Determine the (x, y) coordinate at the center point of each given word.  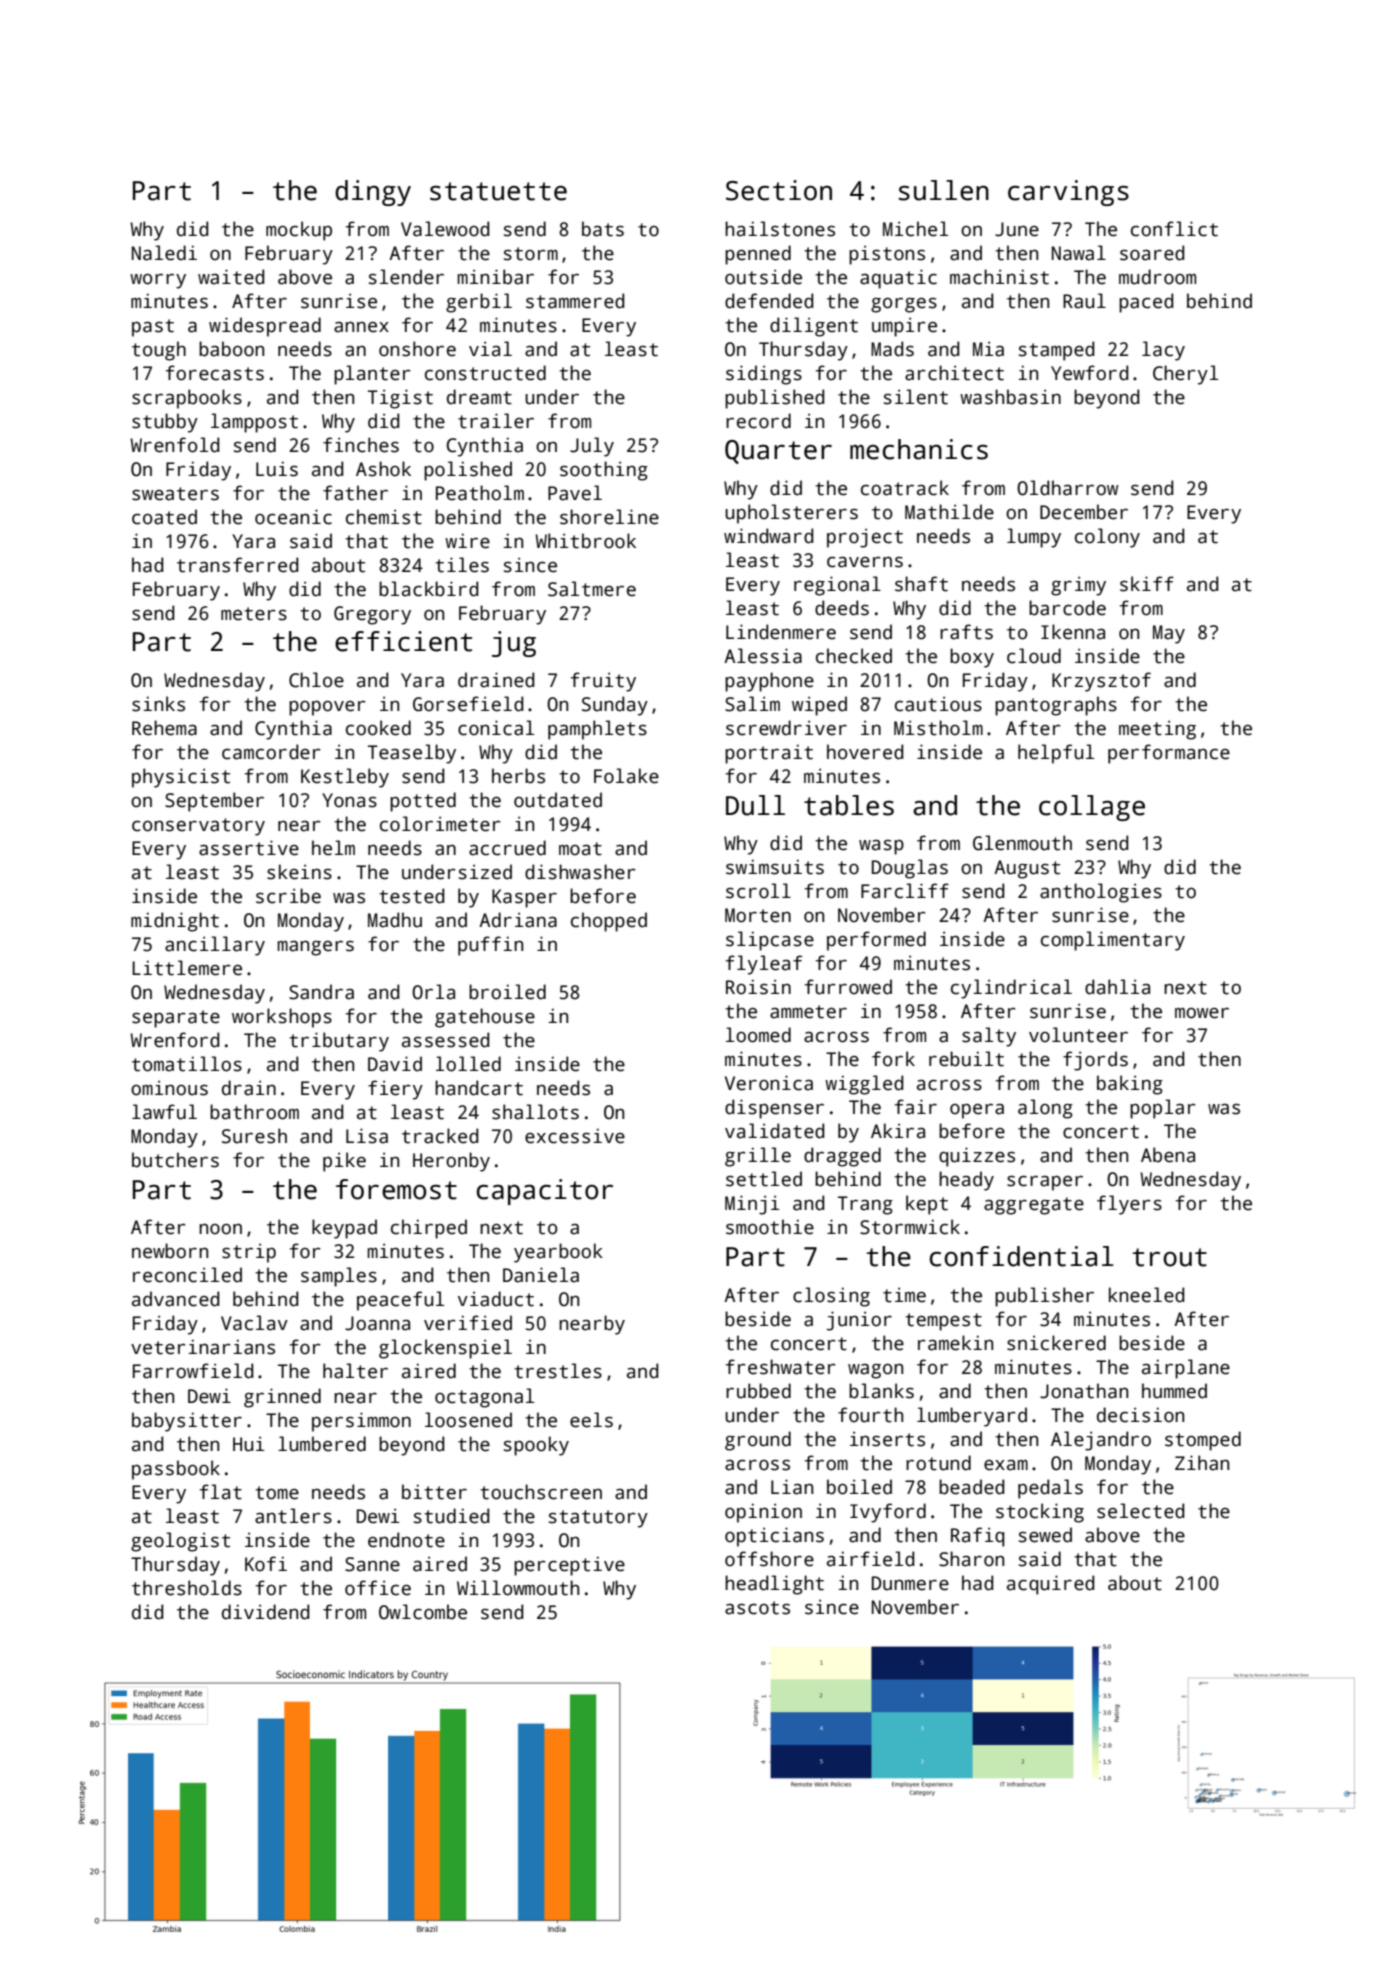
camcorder (271, 752)
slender (406, 277)
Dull (755, 805)
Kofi (266, 1564)
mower (1202, 1013)
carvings (1068, 193)
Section (779, 190)
